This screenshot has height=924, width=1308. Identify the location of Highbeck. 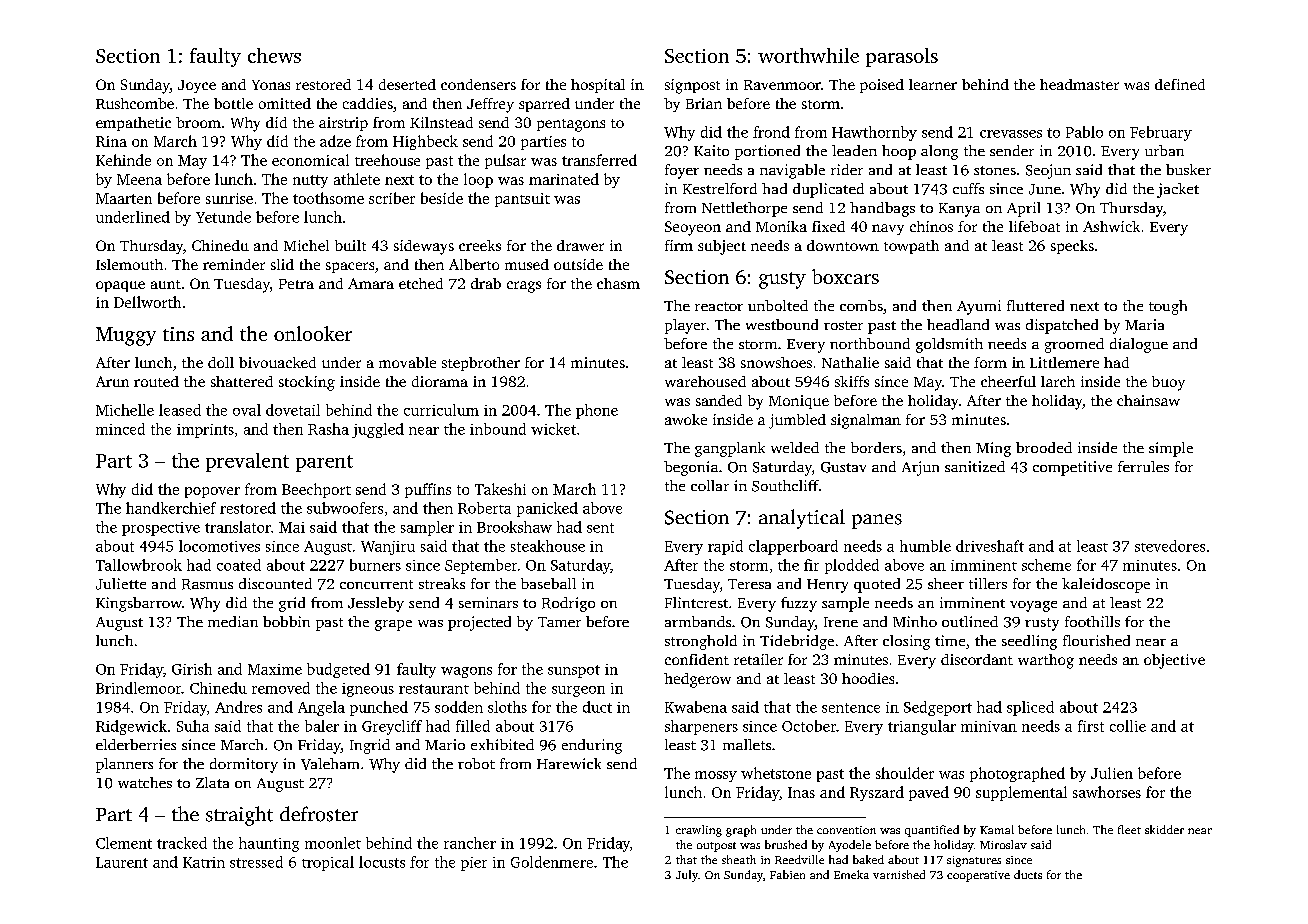
(425, 142).
